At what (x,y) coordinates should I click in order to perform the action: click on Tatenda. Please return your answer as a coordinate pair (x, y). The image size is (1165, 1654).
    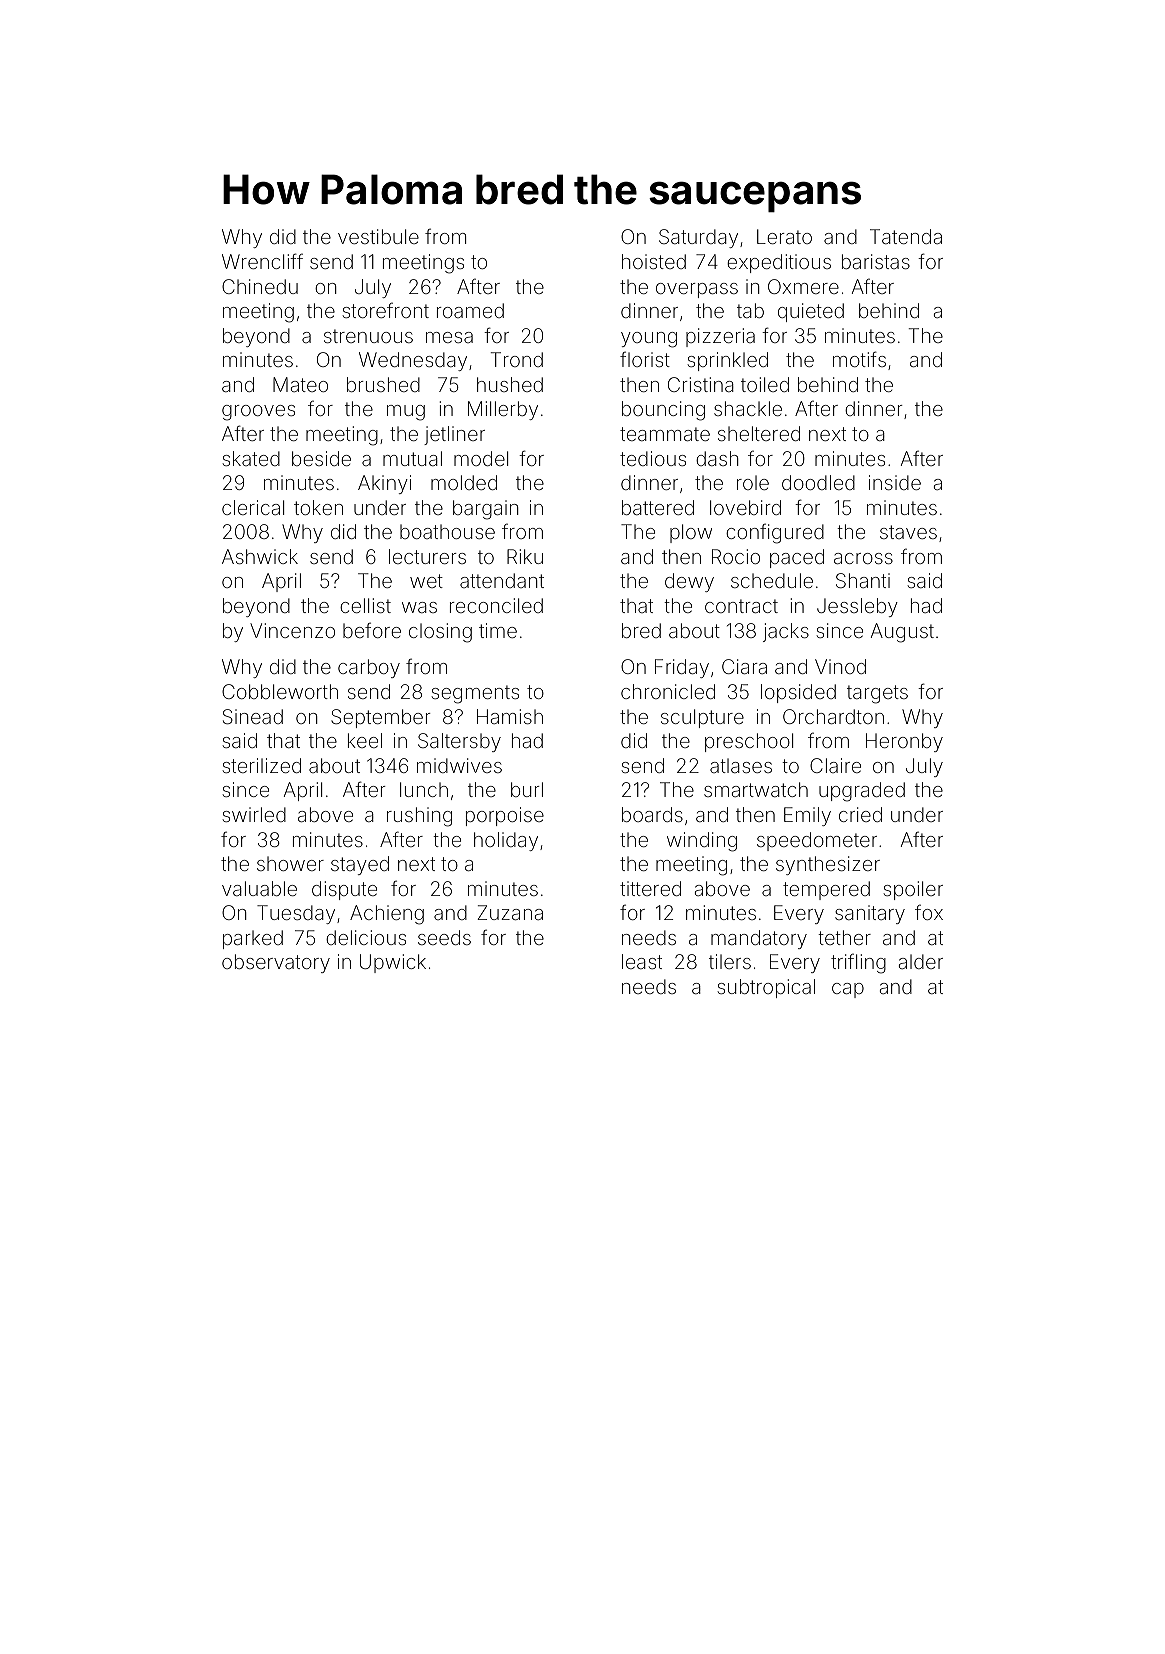
    Looking at the image, I should click on (906, 236).
